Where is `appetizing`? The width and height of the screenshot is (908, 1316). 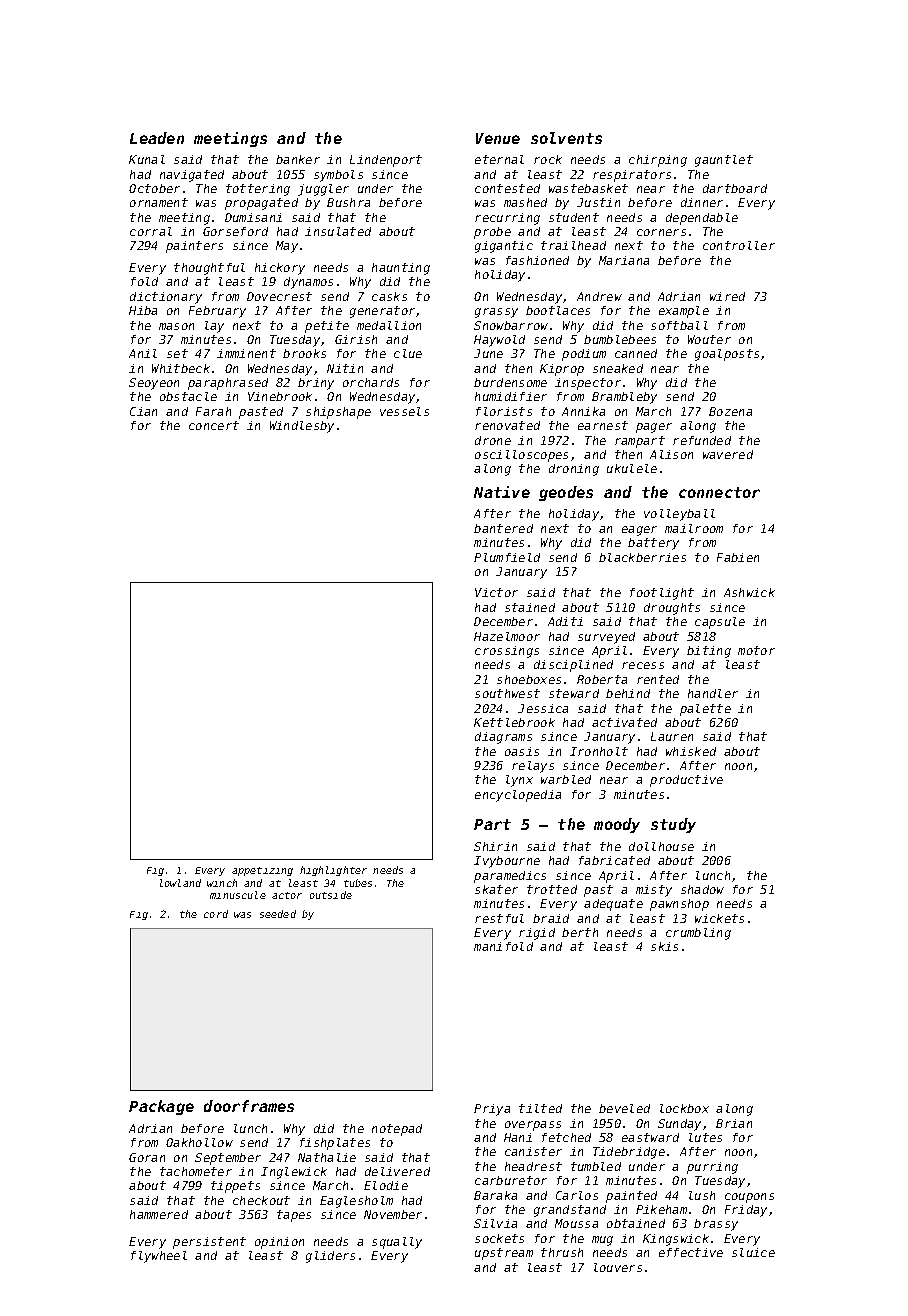
appetizing is located at coordinates (262, 871).
